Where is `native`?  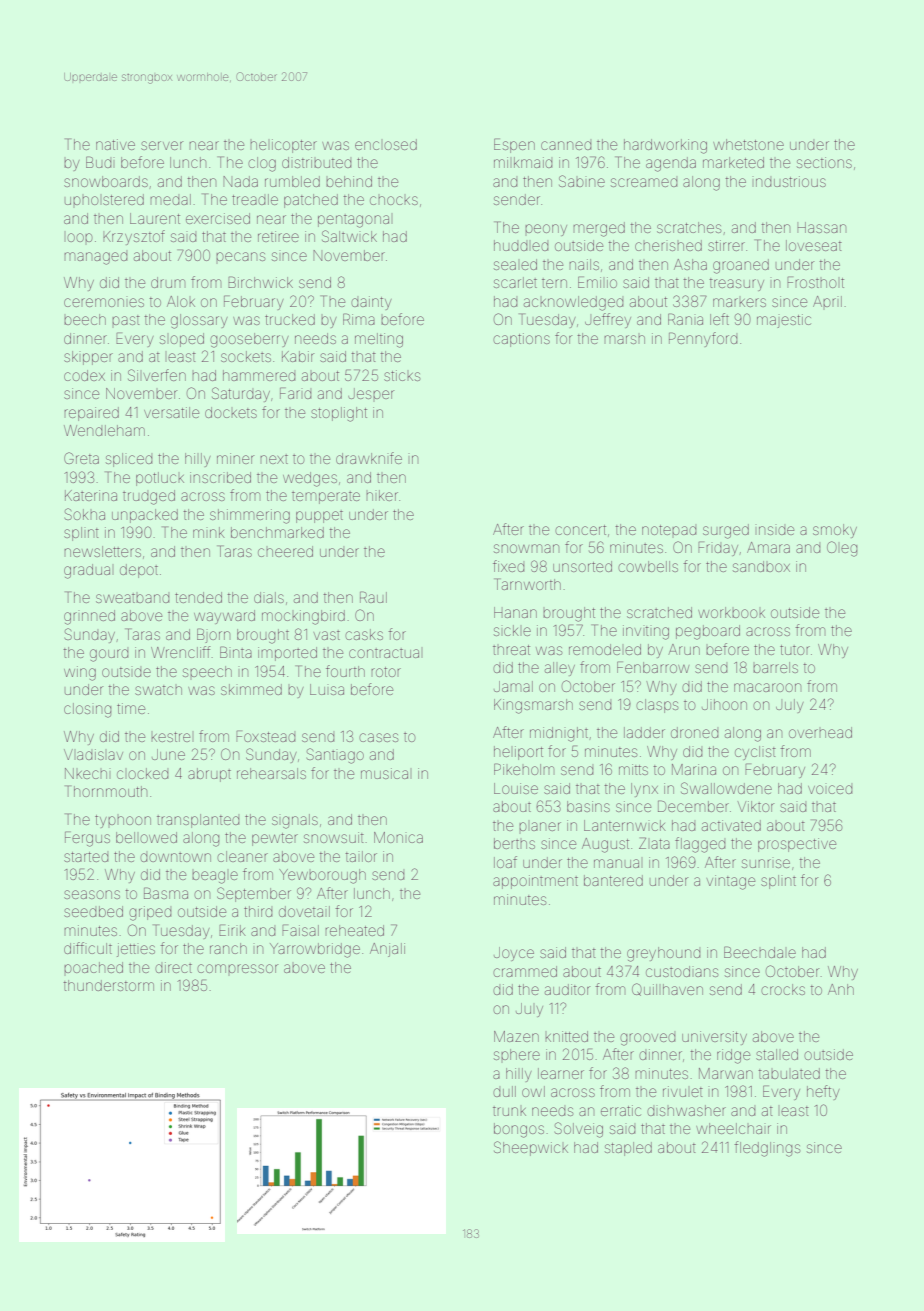
native is located at coordinates (115, 144).
